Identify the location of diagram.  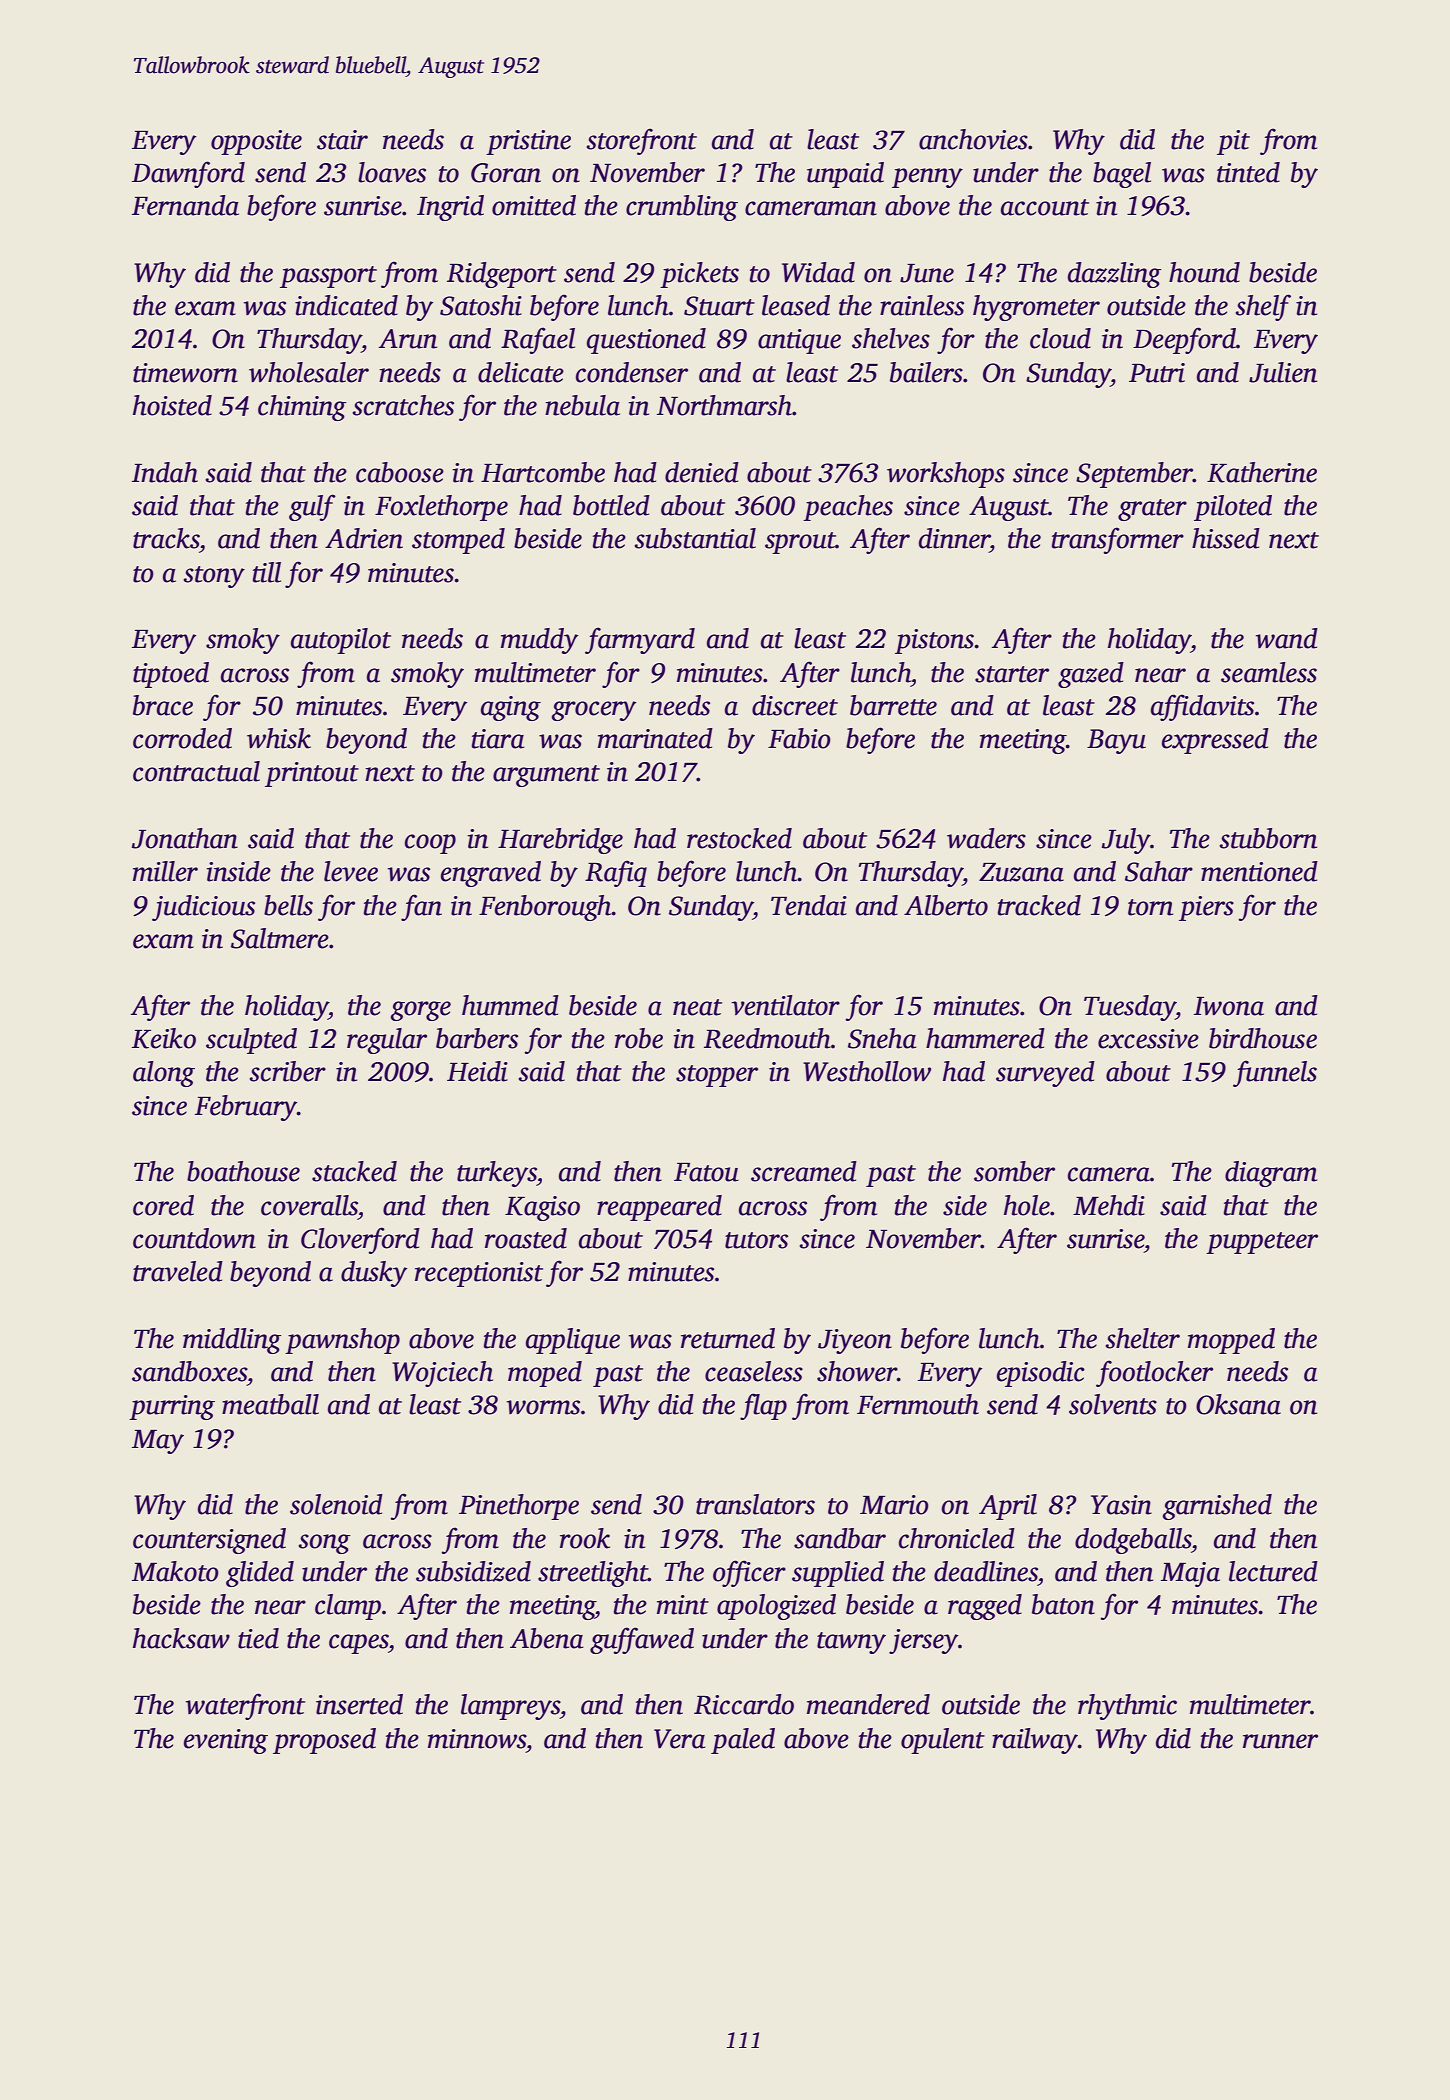
(1271, 1174).
